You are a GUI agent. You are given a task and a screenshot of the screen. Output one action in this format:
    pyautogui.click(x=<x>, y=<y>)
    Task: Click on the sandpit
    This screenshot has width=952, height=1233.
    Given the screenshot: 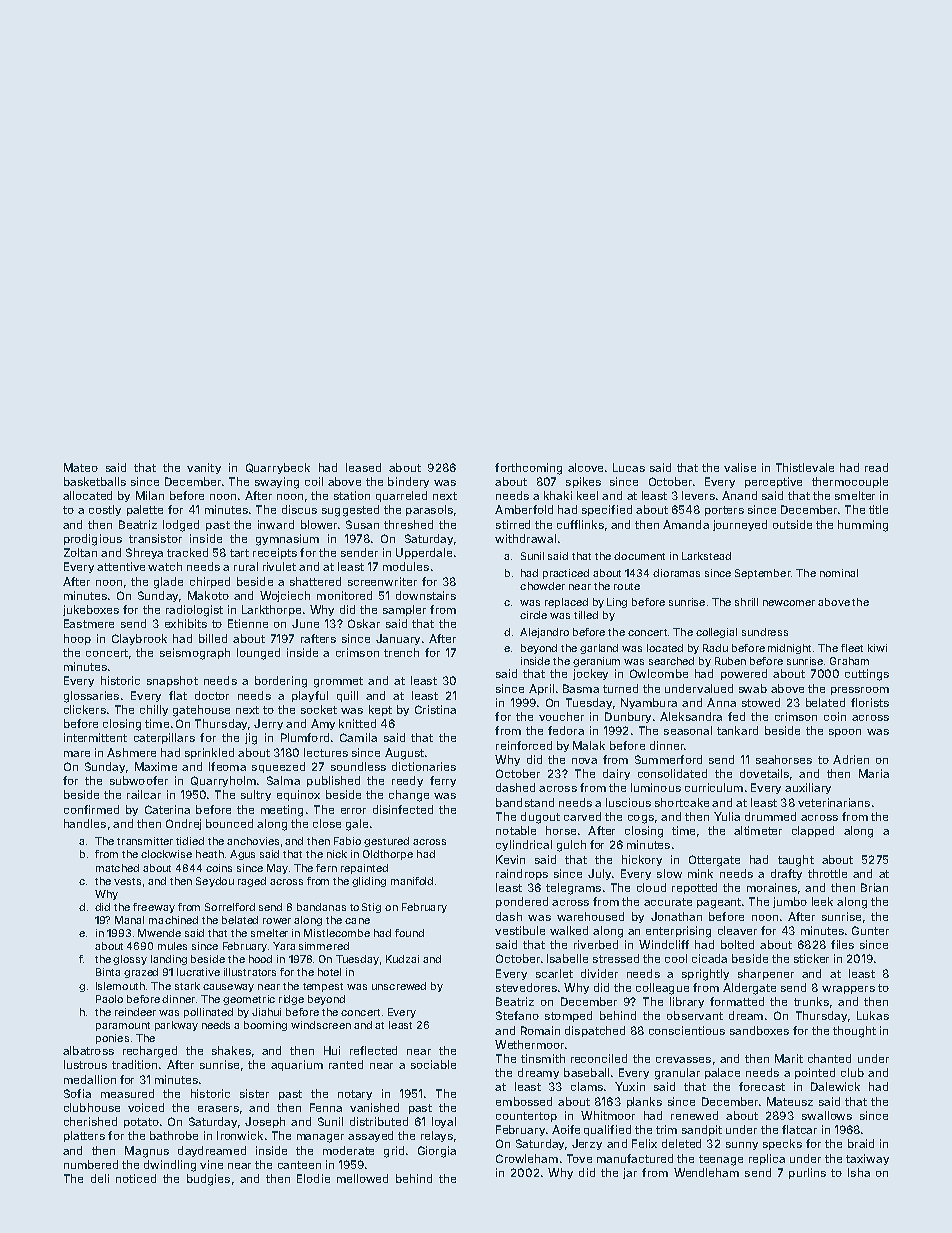 What is the action you would take?
    pyautogui.click(x=702, y=1130)
